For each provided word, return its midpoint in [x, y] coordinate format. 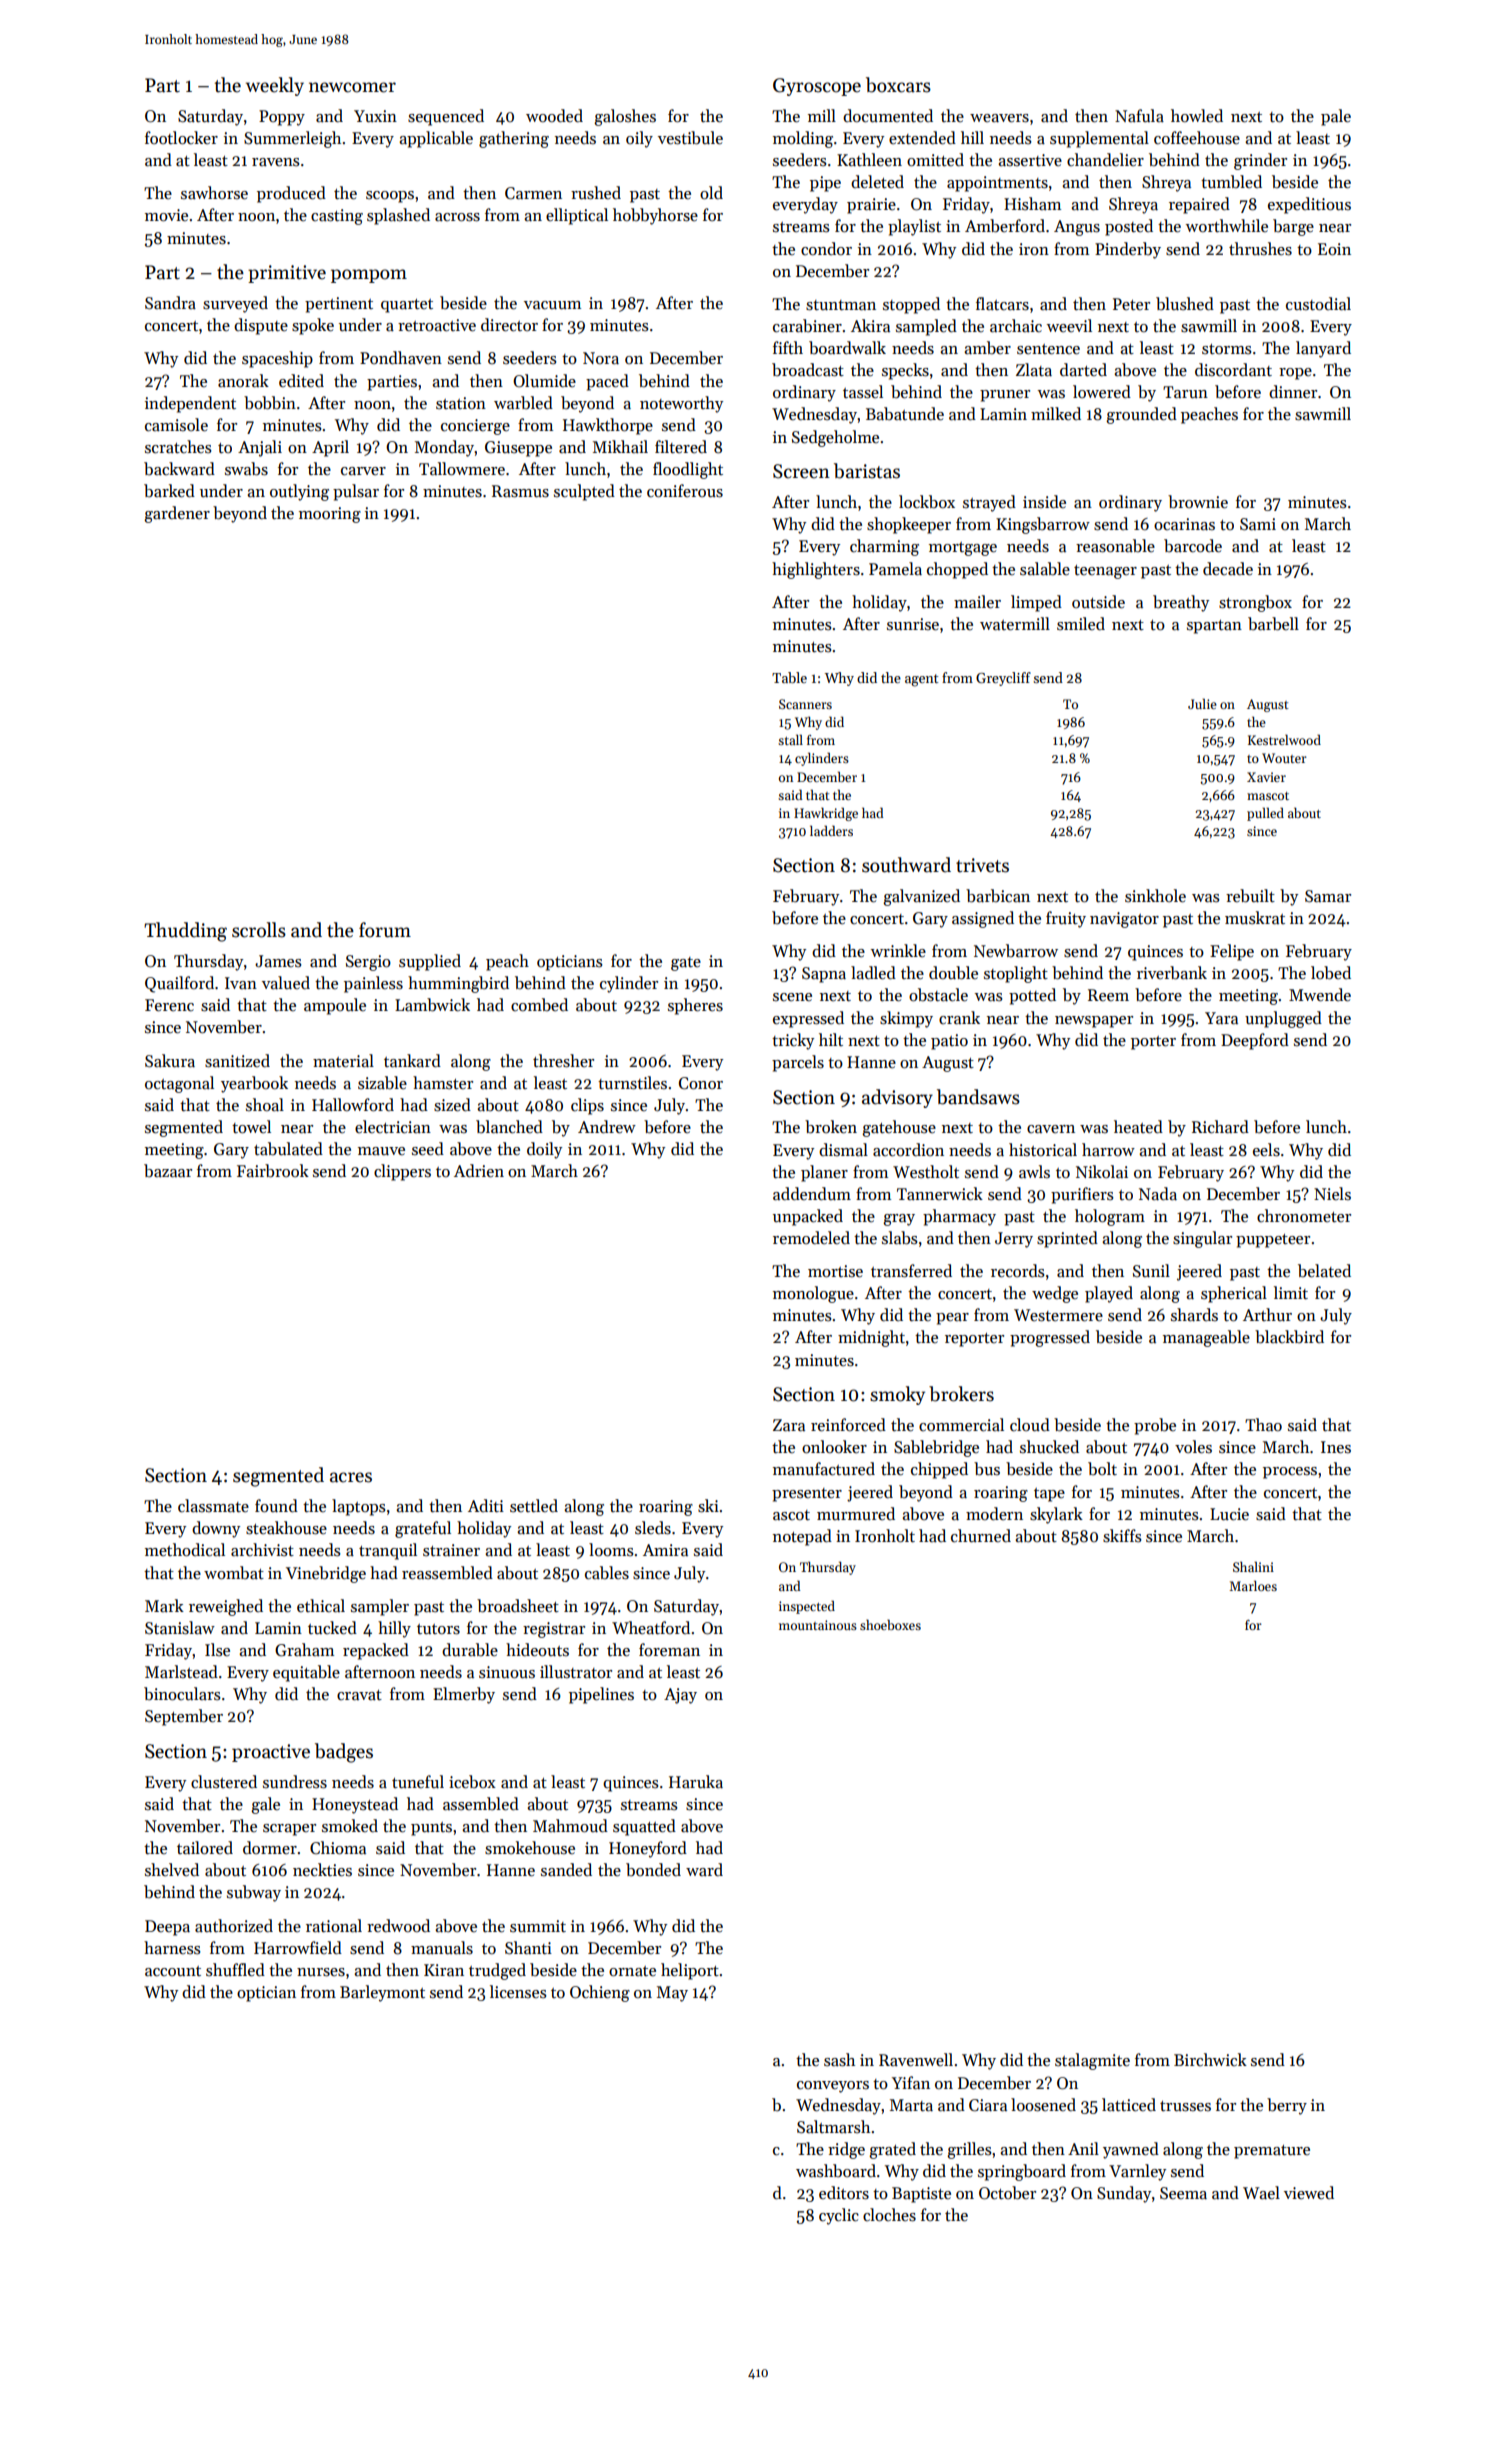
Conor [701, 1083]
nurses [321, 1972]
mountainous [818, 1625]
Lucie [1229, 1514]
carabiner [807, 326]
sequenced [446, 117]
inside [1044, 502]
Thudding [185, 932]
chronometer [1304, 1216]
